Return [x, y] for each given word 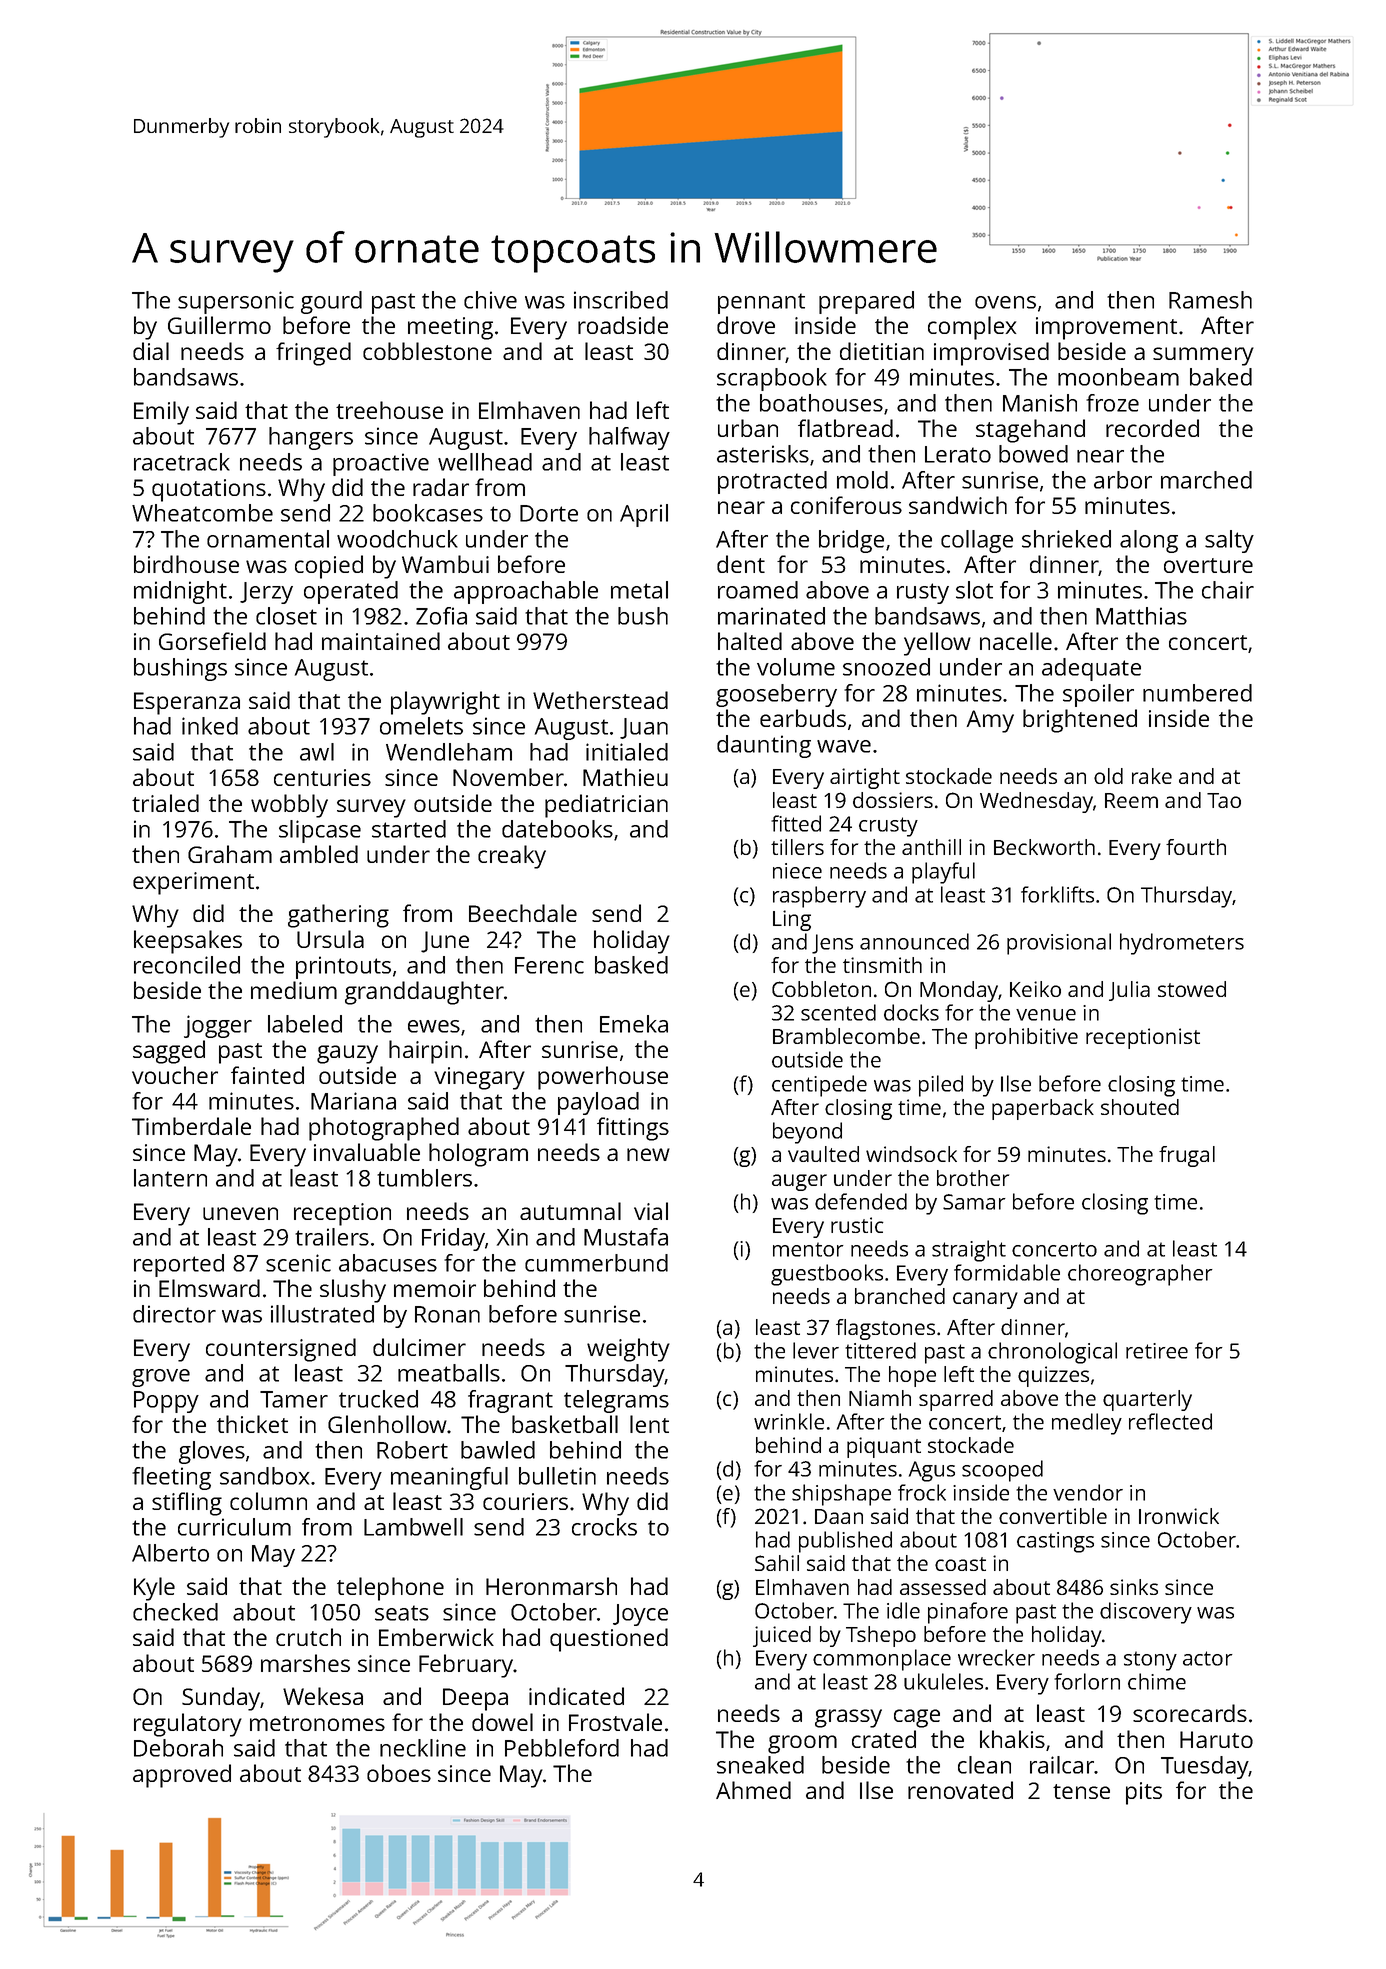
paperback [1043, 1109]
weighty [628, 1350]
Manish [1040, 403]
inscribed [621, 300]
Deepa [475, 1699]
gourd [331, 302]
